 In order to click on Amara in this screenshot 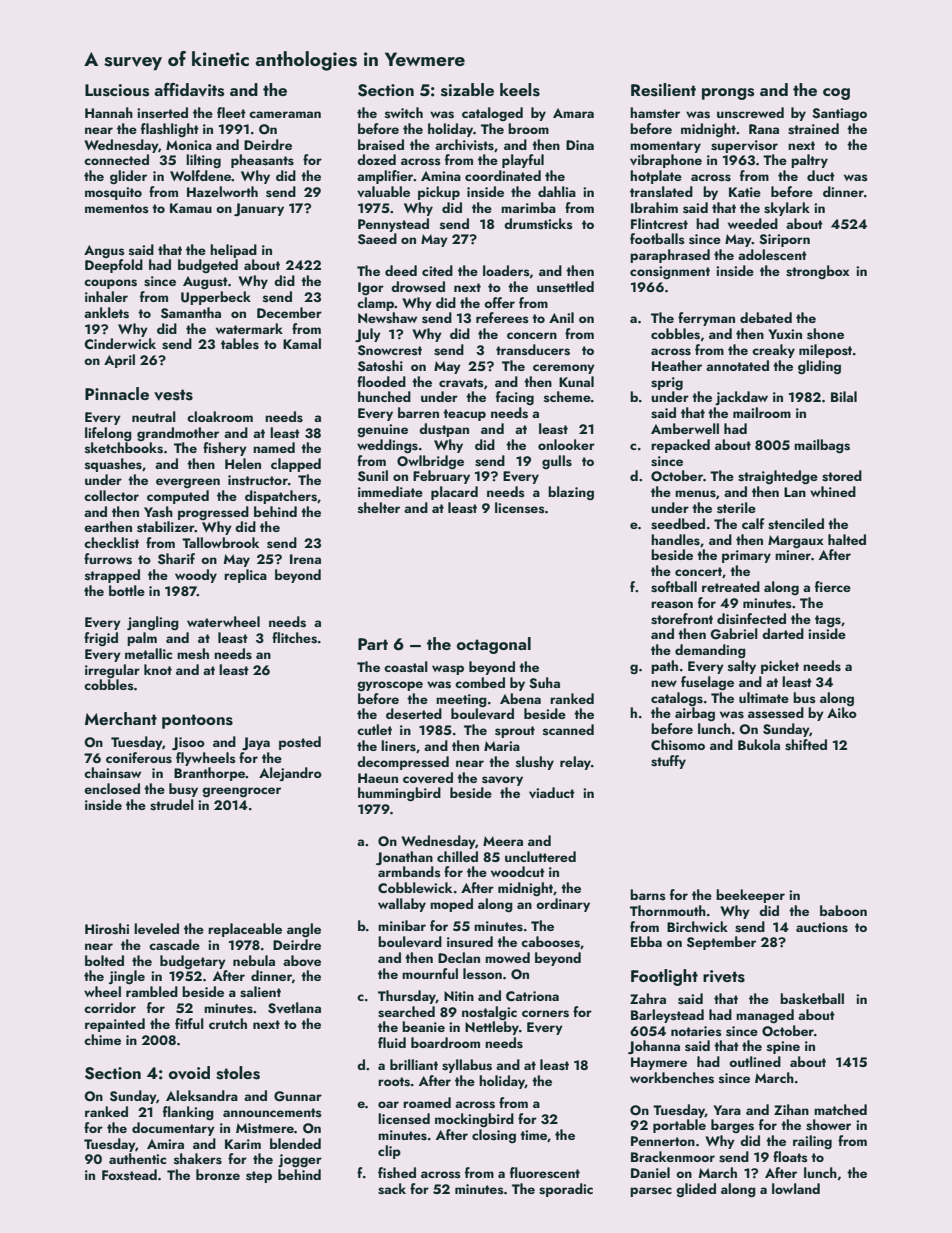, I will do `click(573, 113)`.
